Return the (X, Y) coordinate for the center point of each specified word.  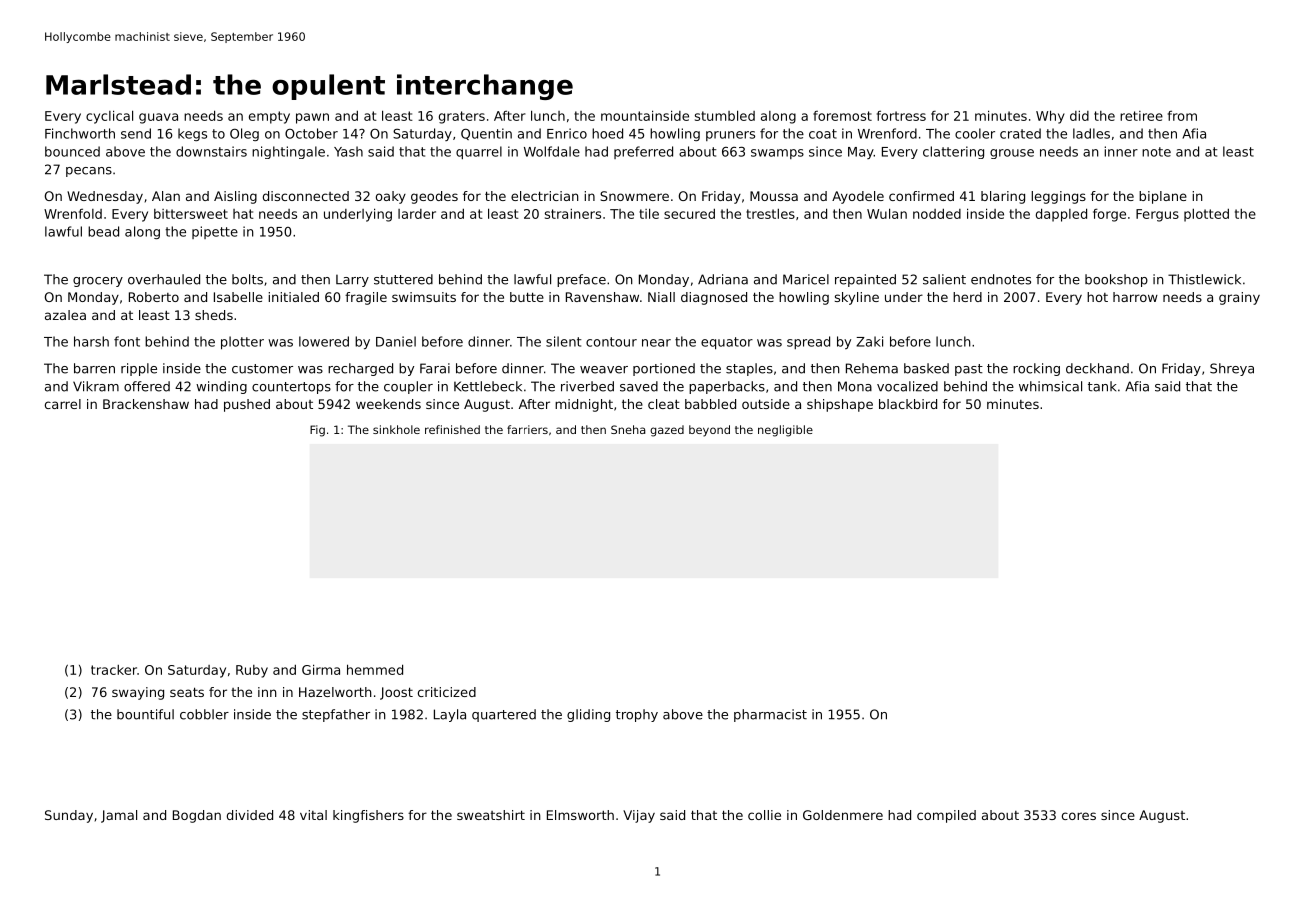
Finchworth (80, 133)
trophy (637, 715)
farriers (527, 429)
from (1182, 115)
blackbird (908, 404)
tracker (114, 670)
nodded (937, 214)
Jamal (119, 816)
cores (1079, 816)
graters (462, 117)
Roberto (154, 297)
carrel (63, 404)
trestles (770, 214)
